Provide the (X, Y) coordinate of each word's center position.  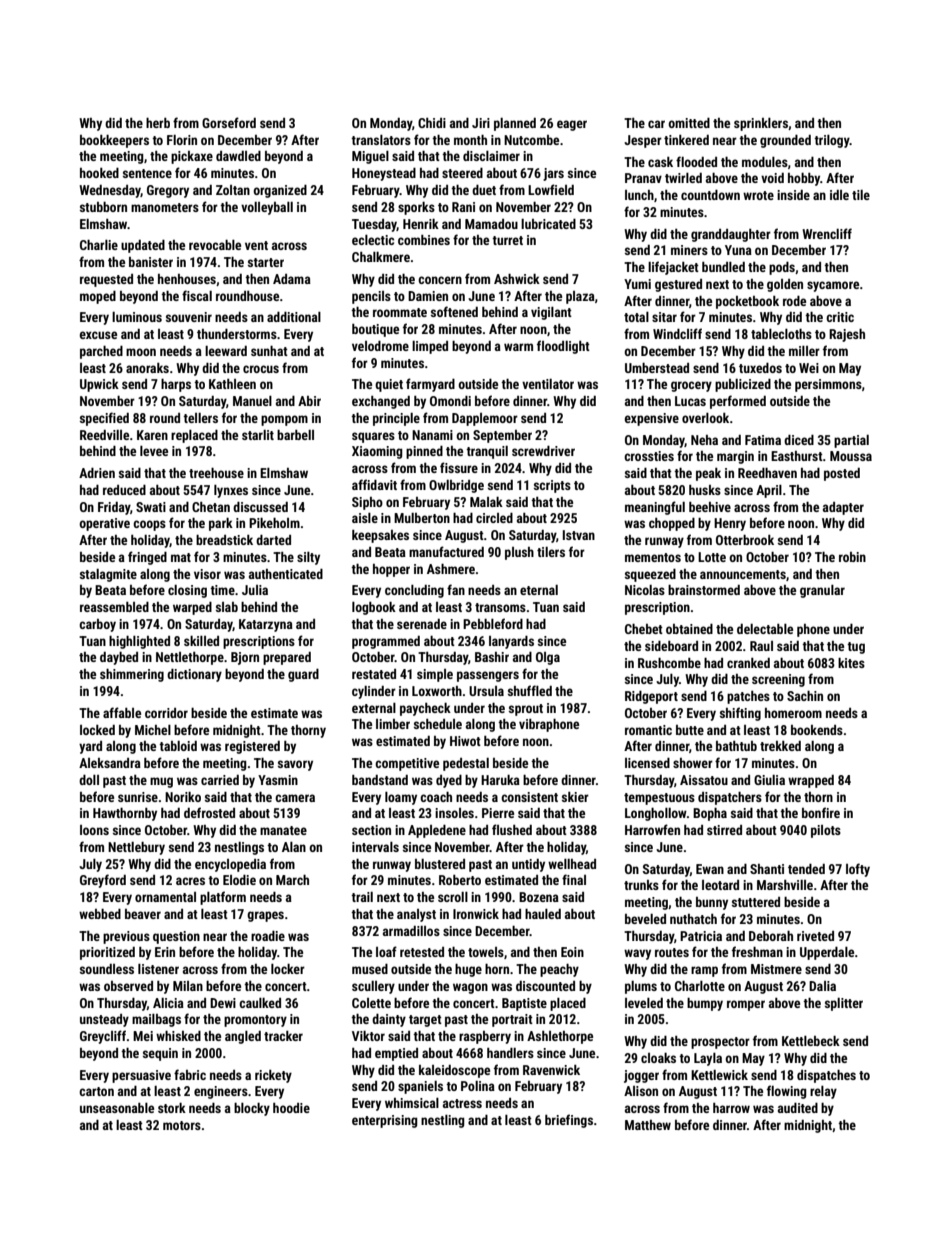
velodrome (380, 346)
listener (158, 969)
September (502, 436)
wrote (758, 195)
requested (106, 280)
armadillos (411, 931)
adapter (843, 508)
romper (746, 1005)
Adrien (97, 473)
